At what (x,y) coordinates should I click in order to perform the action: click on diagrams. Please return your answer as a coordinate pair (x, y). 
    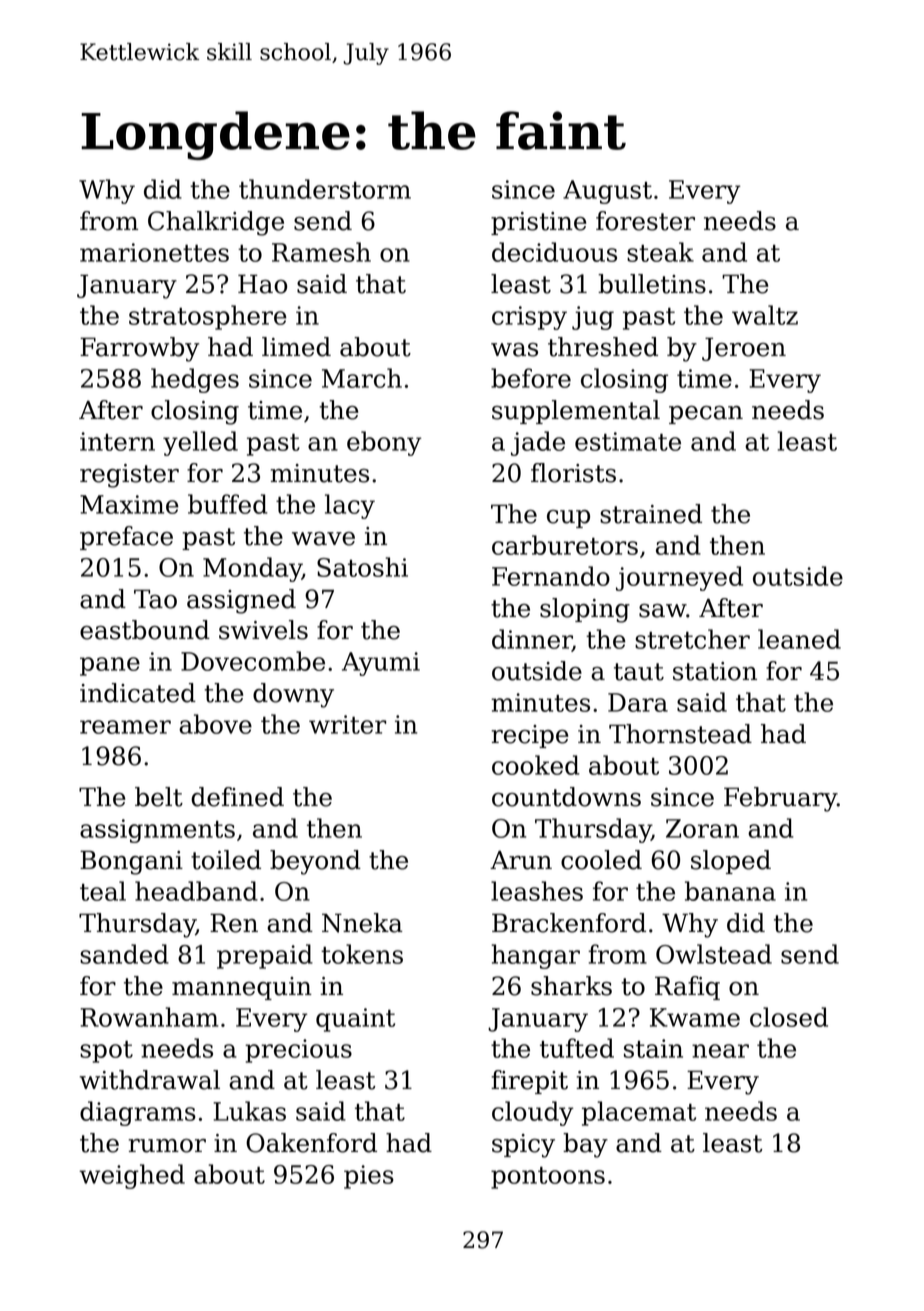
    Looking at the image, I should click on (138, 1113).
